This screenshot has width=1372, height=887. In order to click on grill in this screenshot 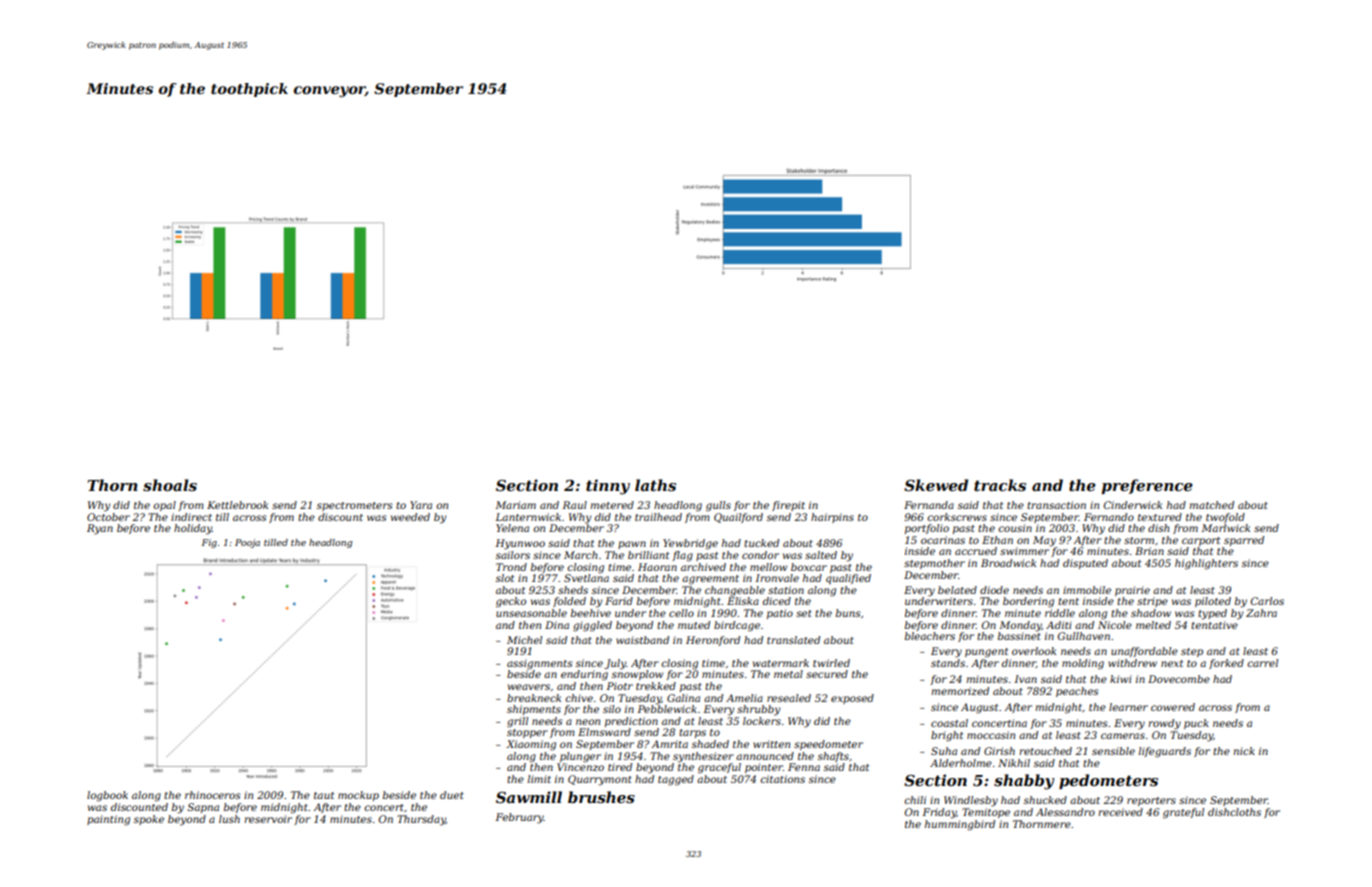, I will do `click(517, 722)`.
